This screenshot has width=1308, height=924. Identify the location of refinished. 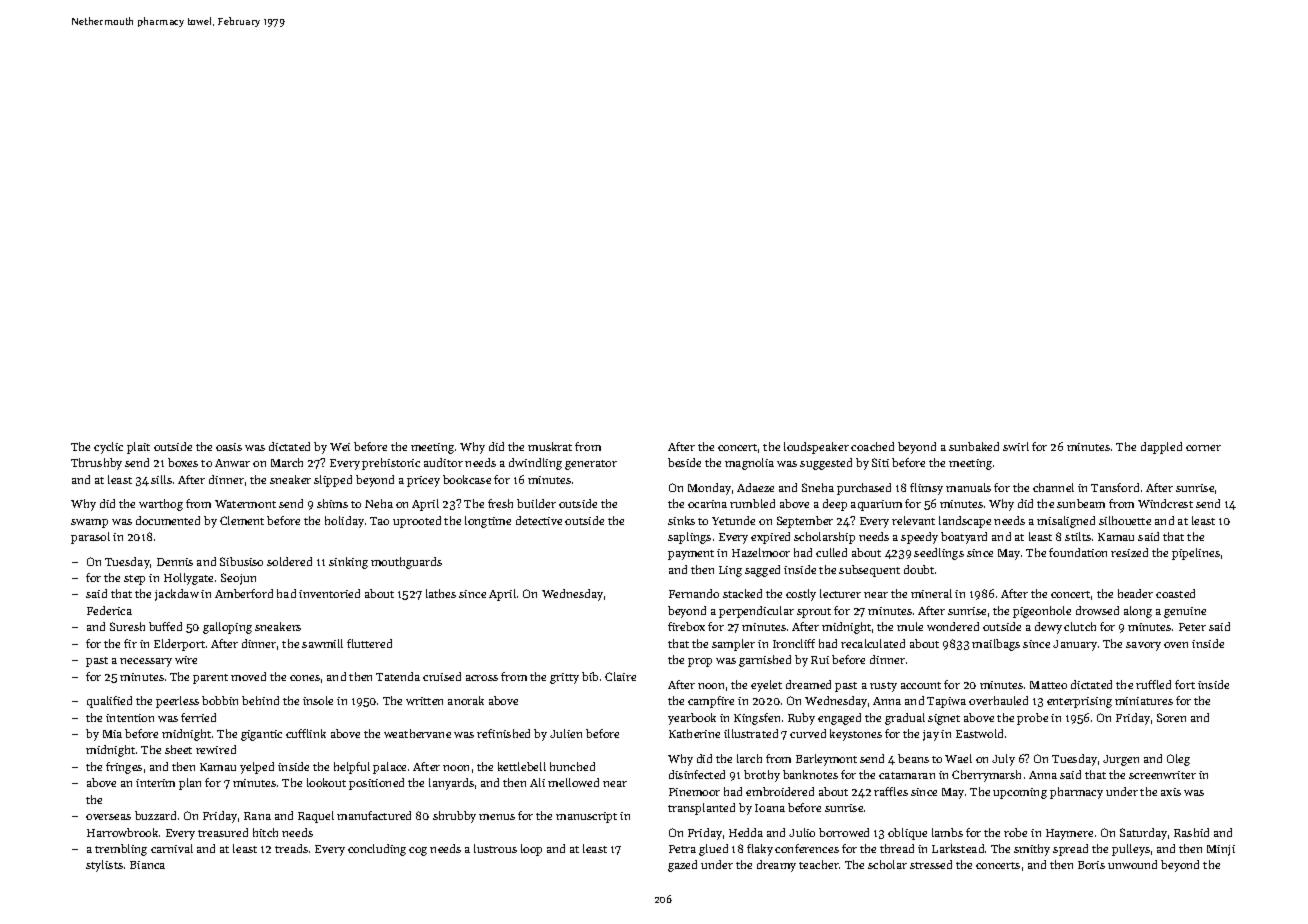
(503, 733).
